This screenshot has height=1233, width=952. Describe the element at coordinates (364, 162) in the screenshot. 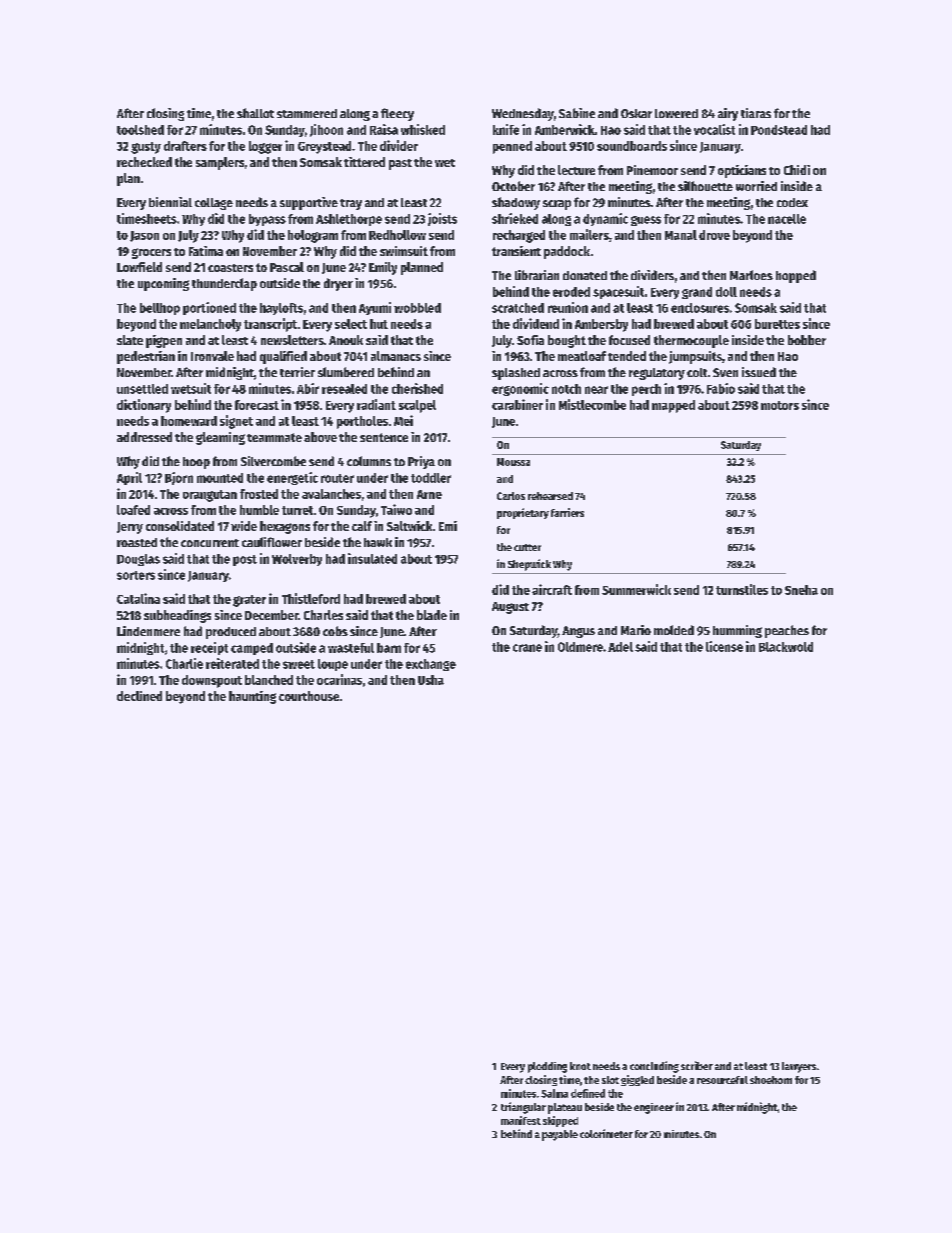

I see `tittered` at that location.
